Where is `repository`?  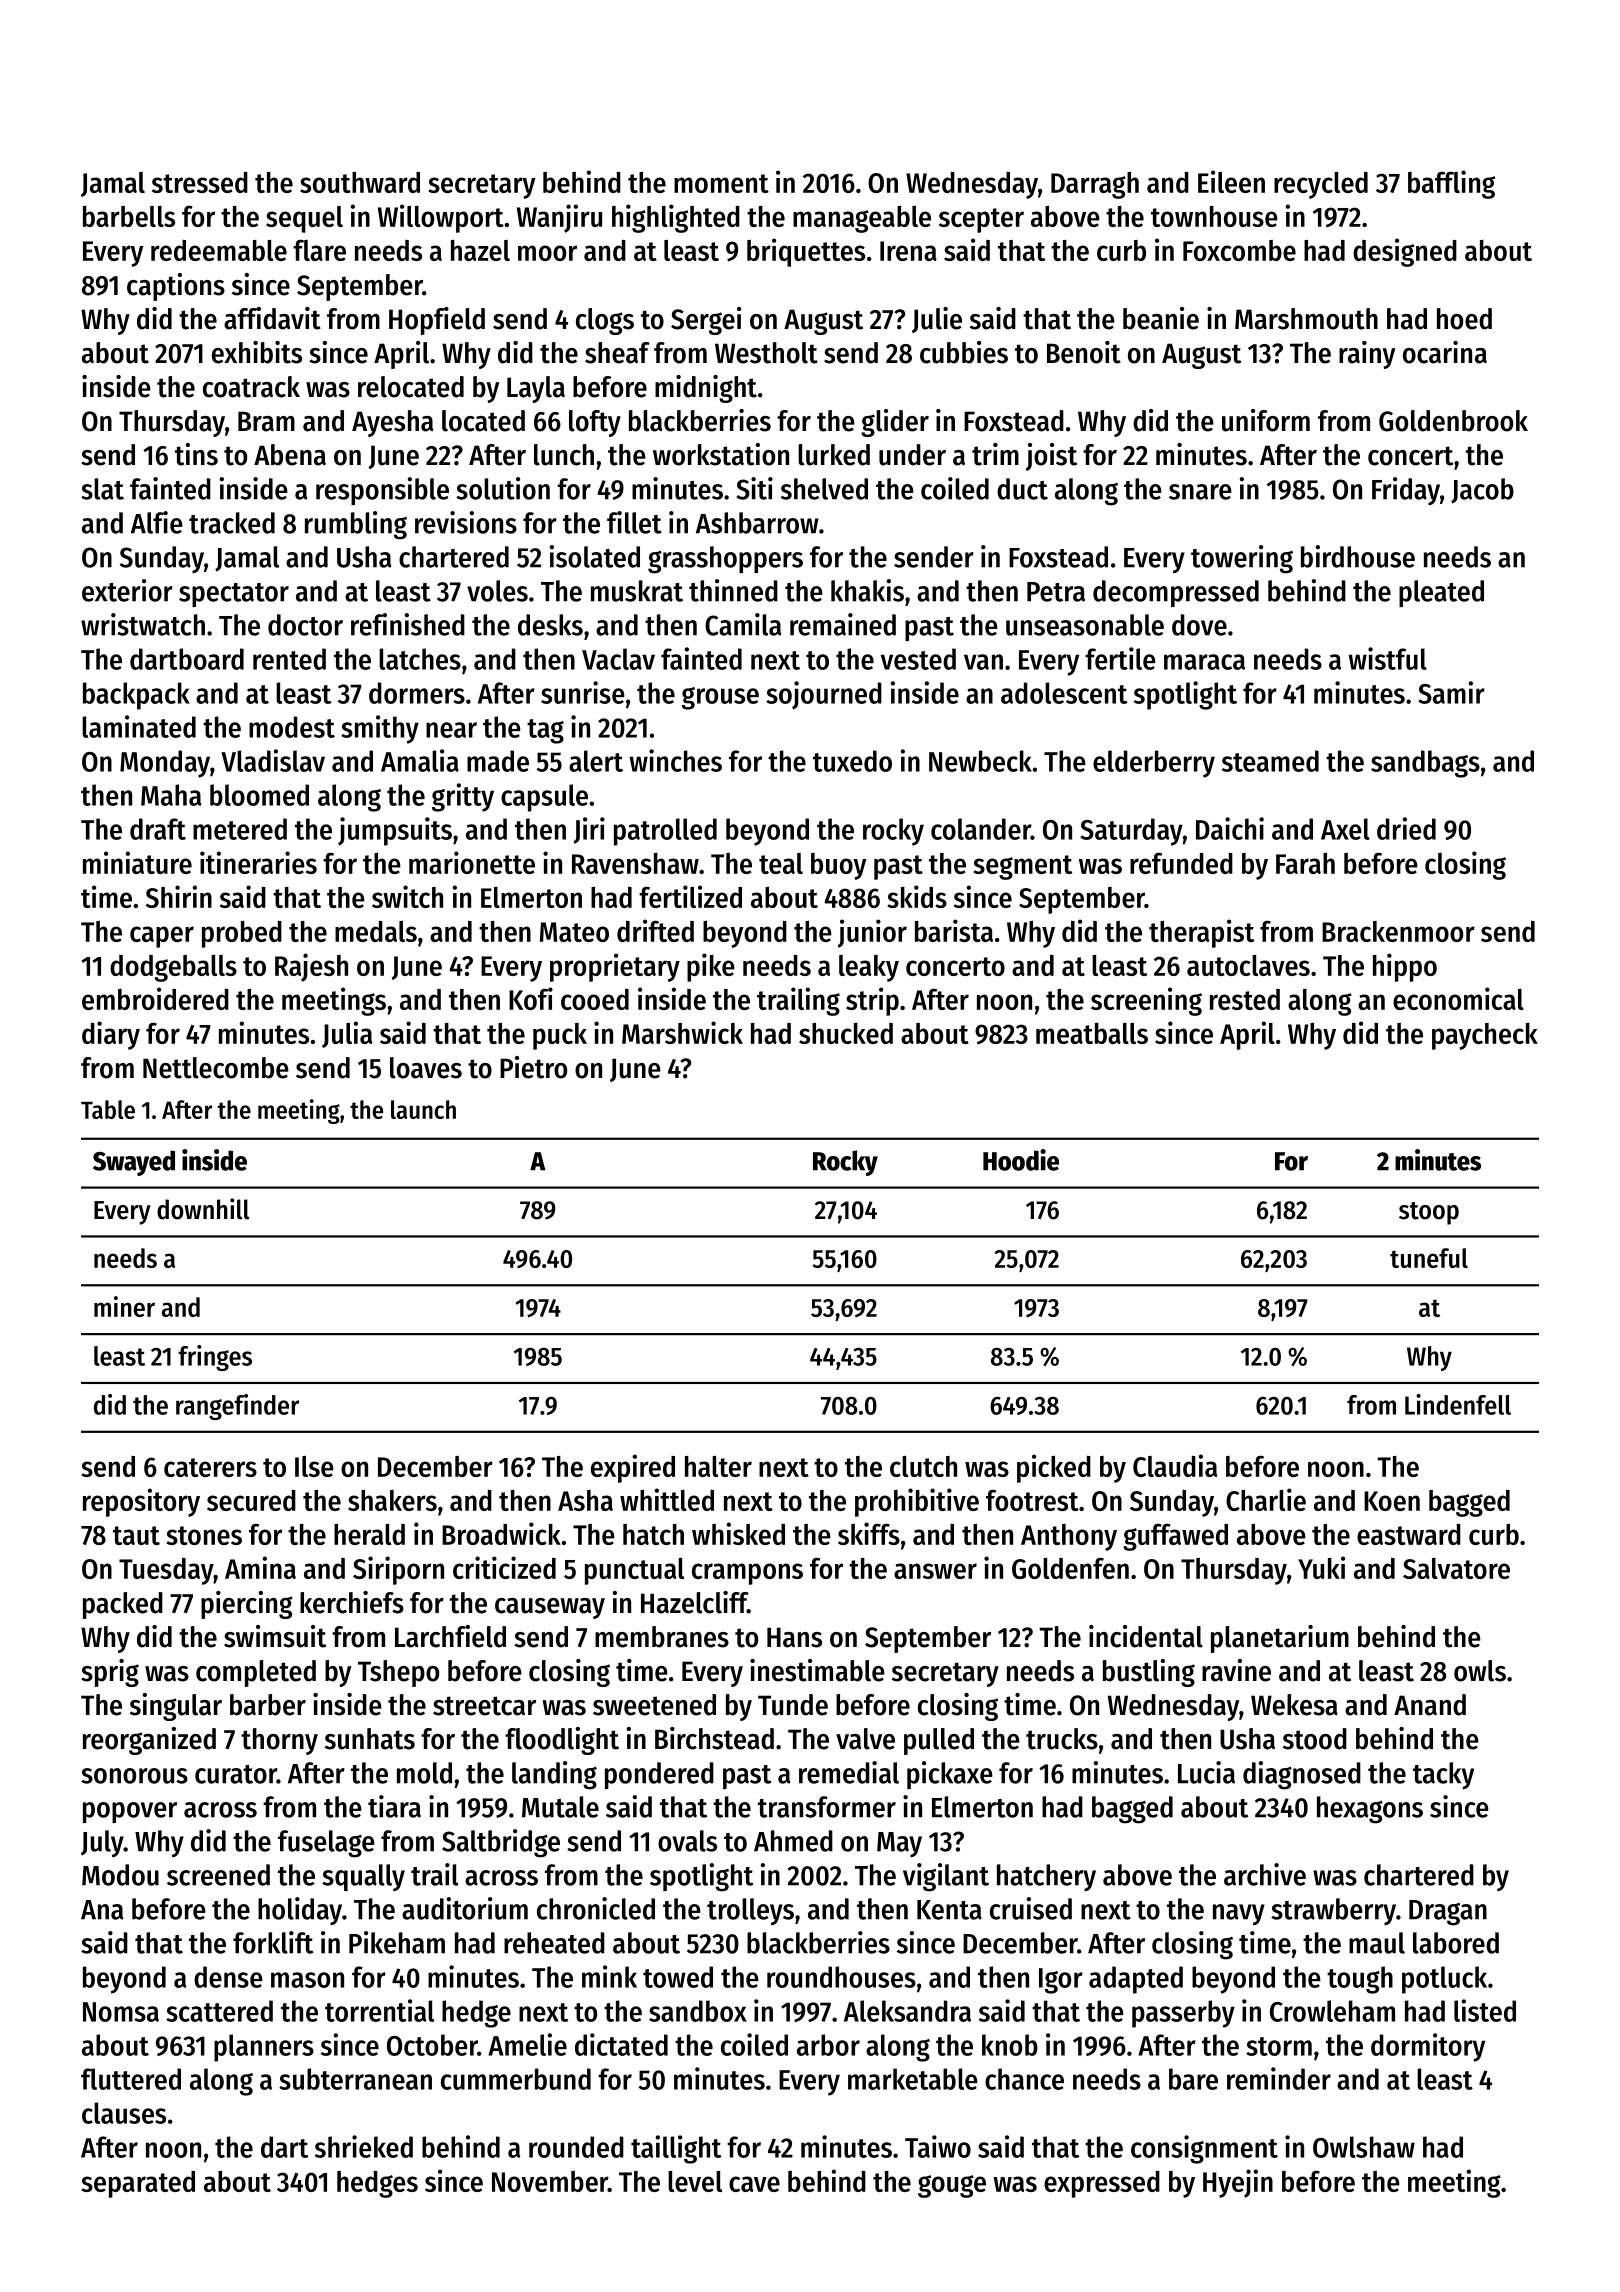
repository is located at coordinates (141, 1502).
